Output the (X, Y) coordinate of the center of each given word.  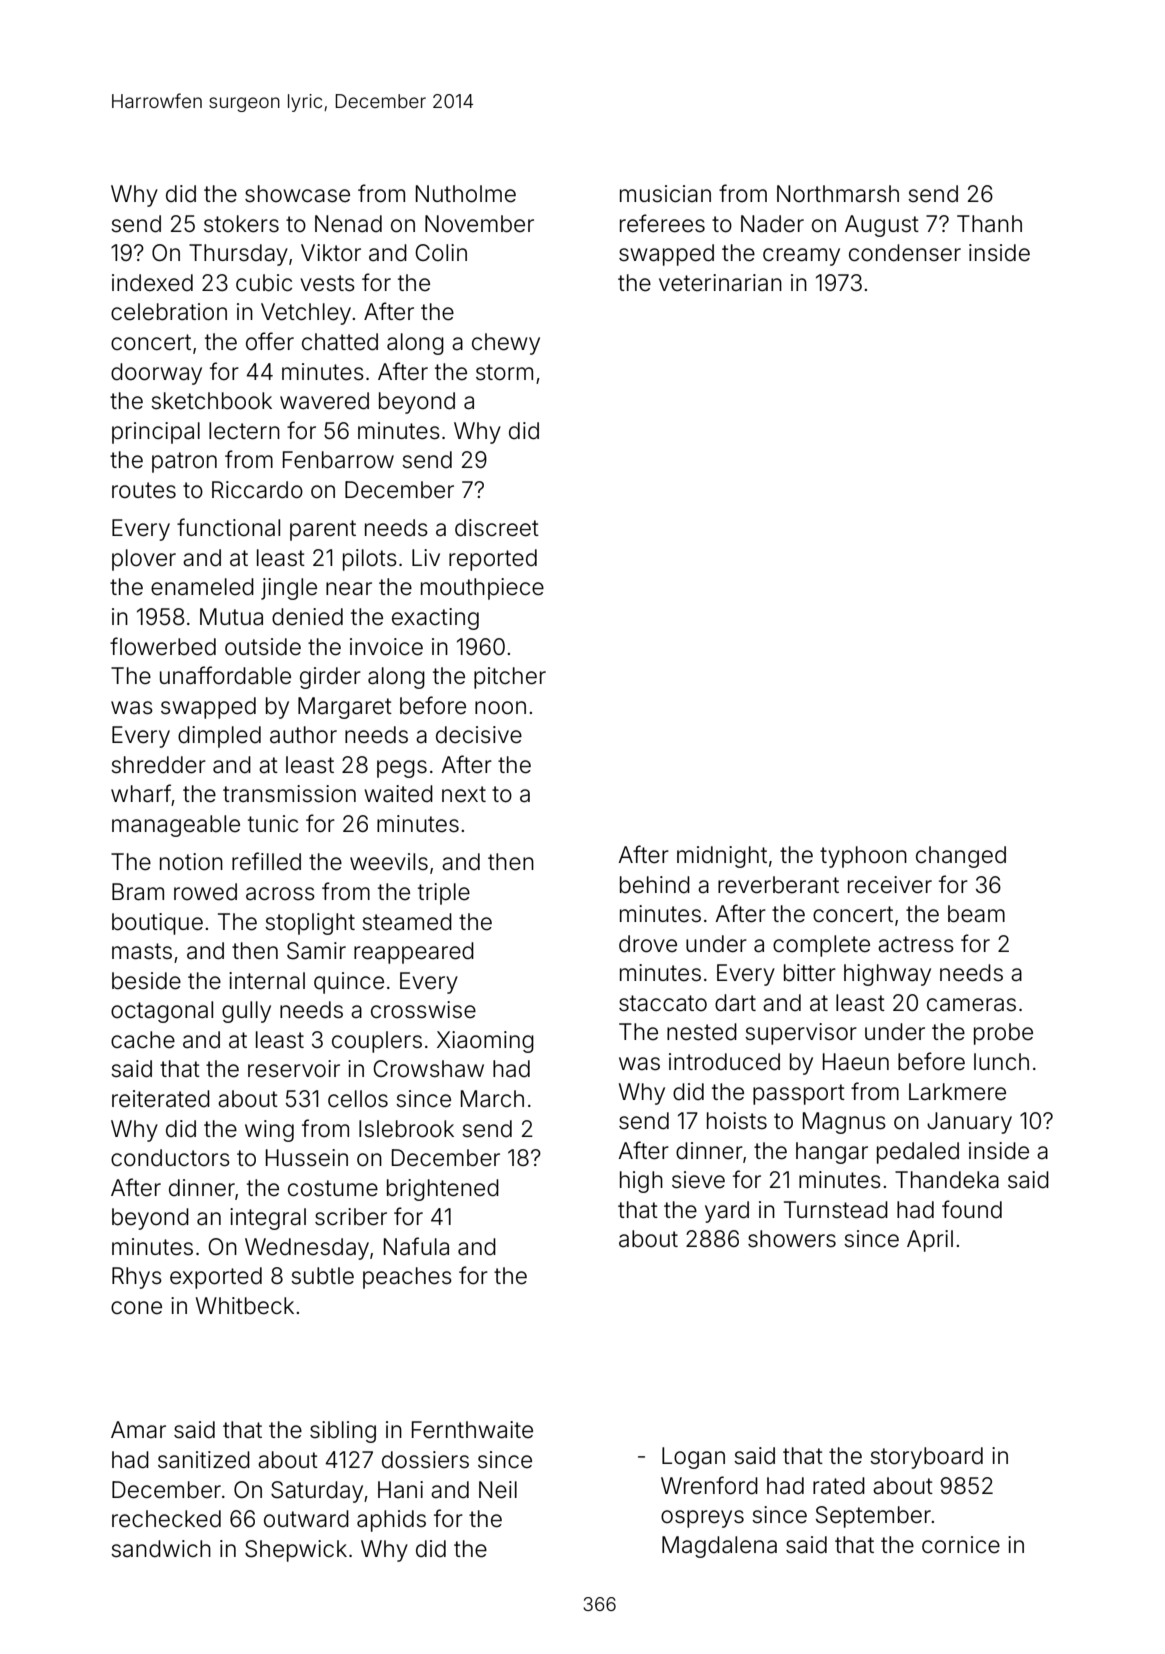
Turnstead (836, 1210)
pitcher (510, 678)
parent (323, 530)
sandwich (161, 1549)
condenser (905, 253)
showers (792, 1239)
